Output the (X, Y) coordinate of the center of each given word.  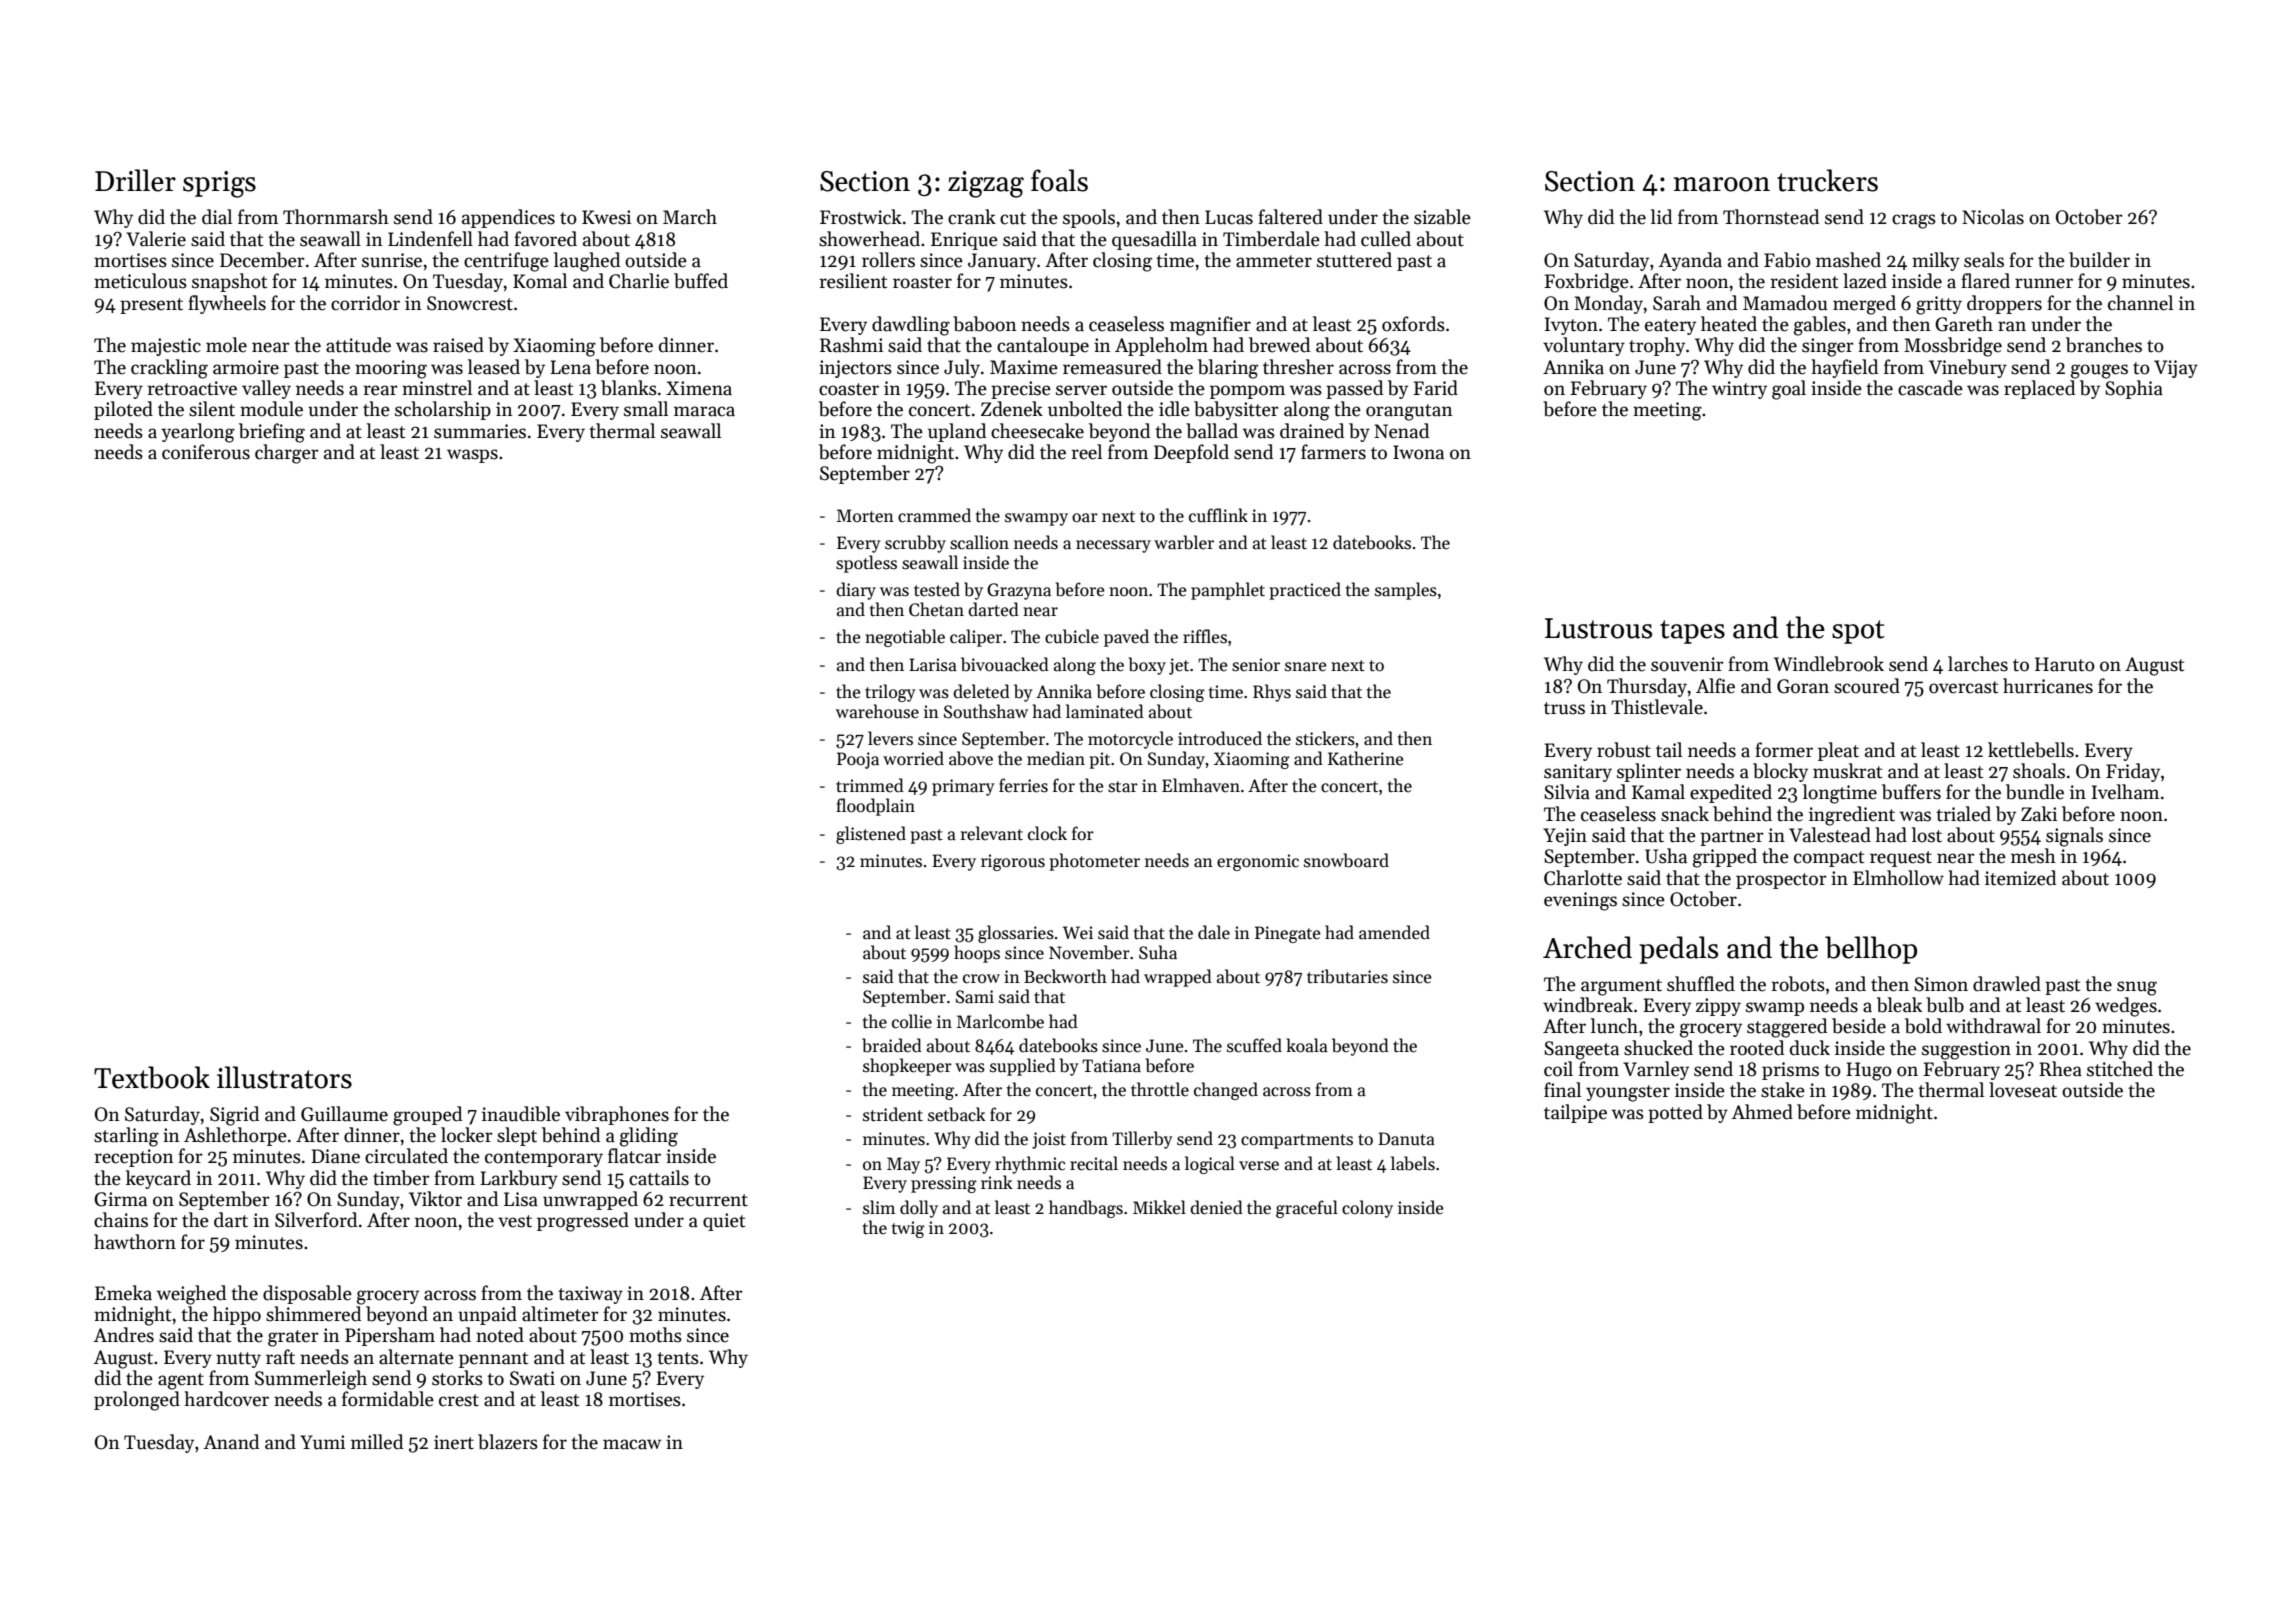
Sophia (2134, 389)
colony (1367, 1209)
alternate (416, 1357)
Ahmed (1762, 1112)
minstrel (437, 388)
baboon (985, 324)
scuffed (1254, 1045)
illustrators (284, 1077)
